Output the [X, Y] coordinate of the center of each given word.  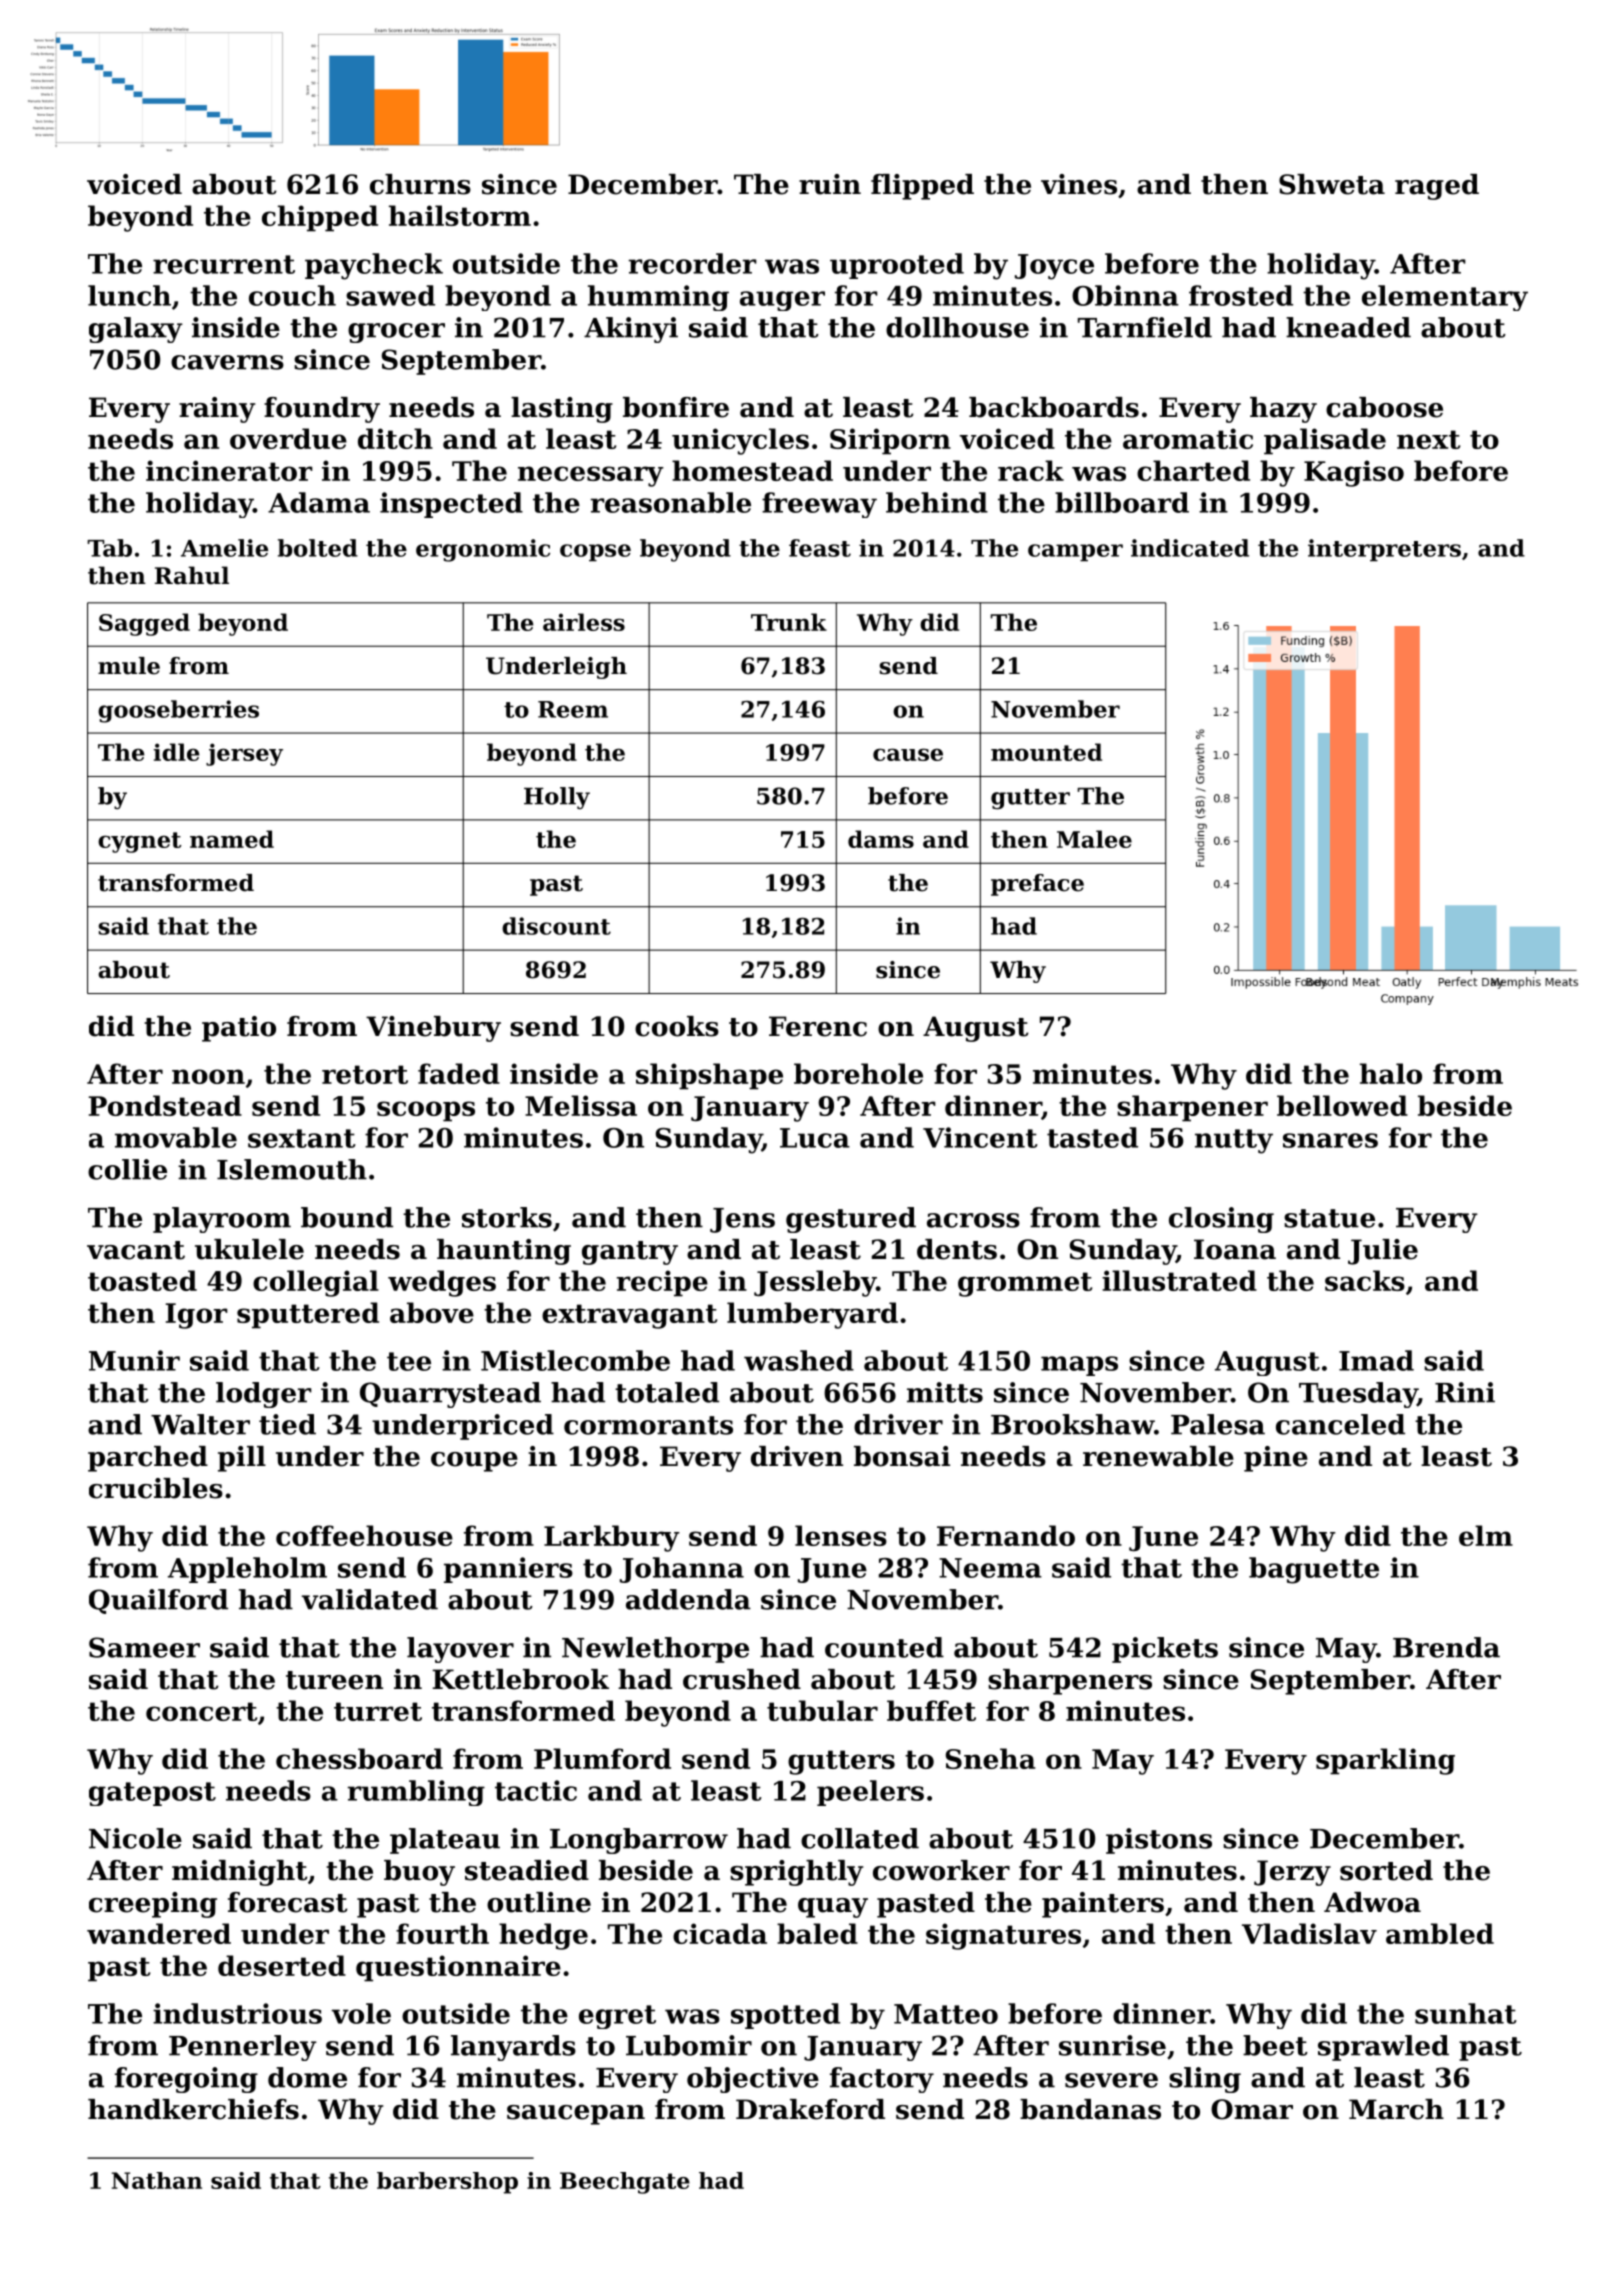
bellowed [1342, 1105]
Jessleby [815, 1283]
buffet [931, 1710]
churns [420, 184]
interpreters [1384, 550]
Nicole [135, 1838]
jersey [244, 754]
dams [881, 839]
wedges [442, 1283]
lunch [129, 295]
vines [1079, 184]
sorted [1386, 1870]
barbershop [447, 2183]
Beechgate [625, 2183]
